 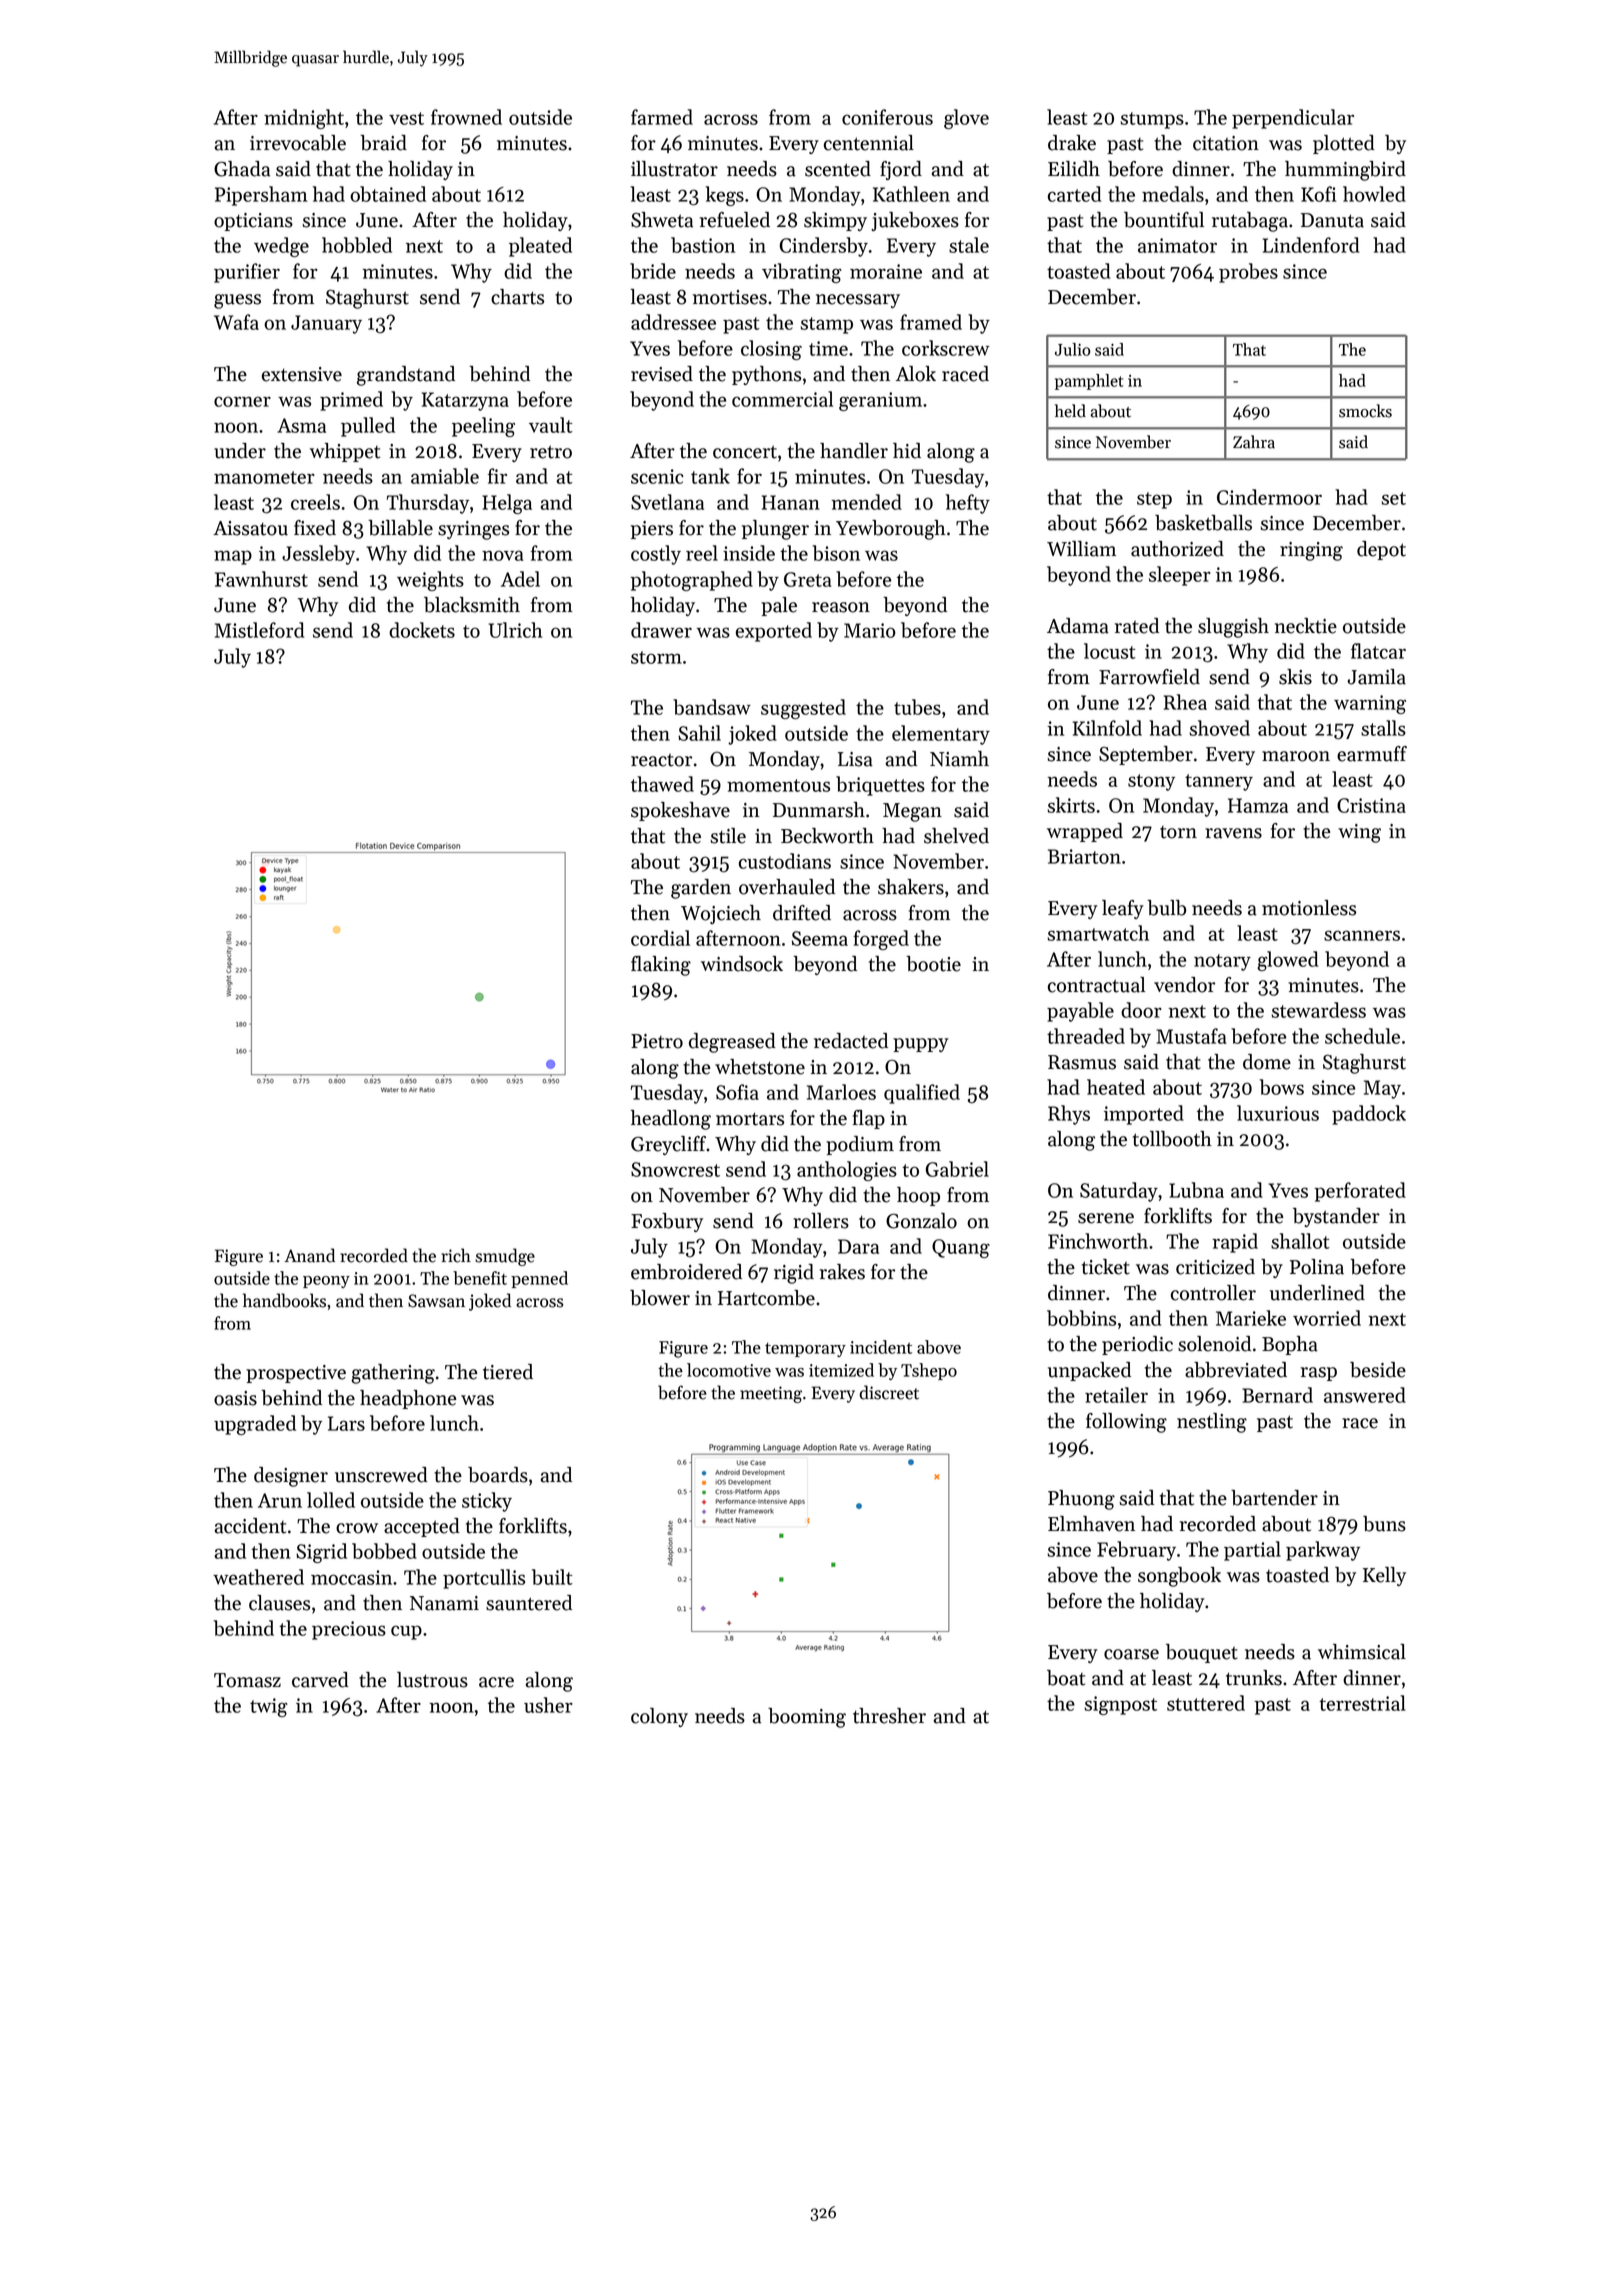 What do you see at coordinates (1152, 120) in the document?
I see `stumps` at bounding box center [1152, 120].
